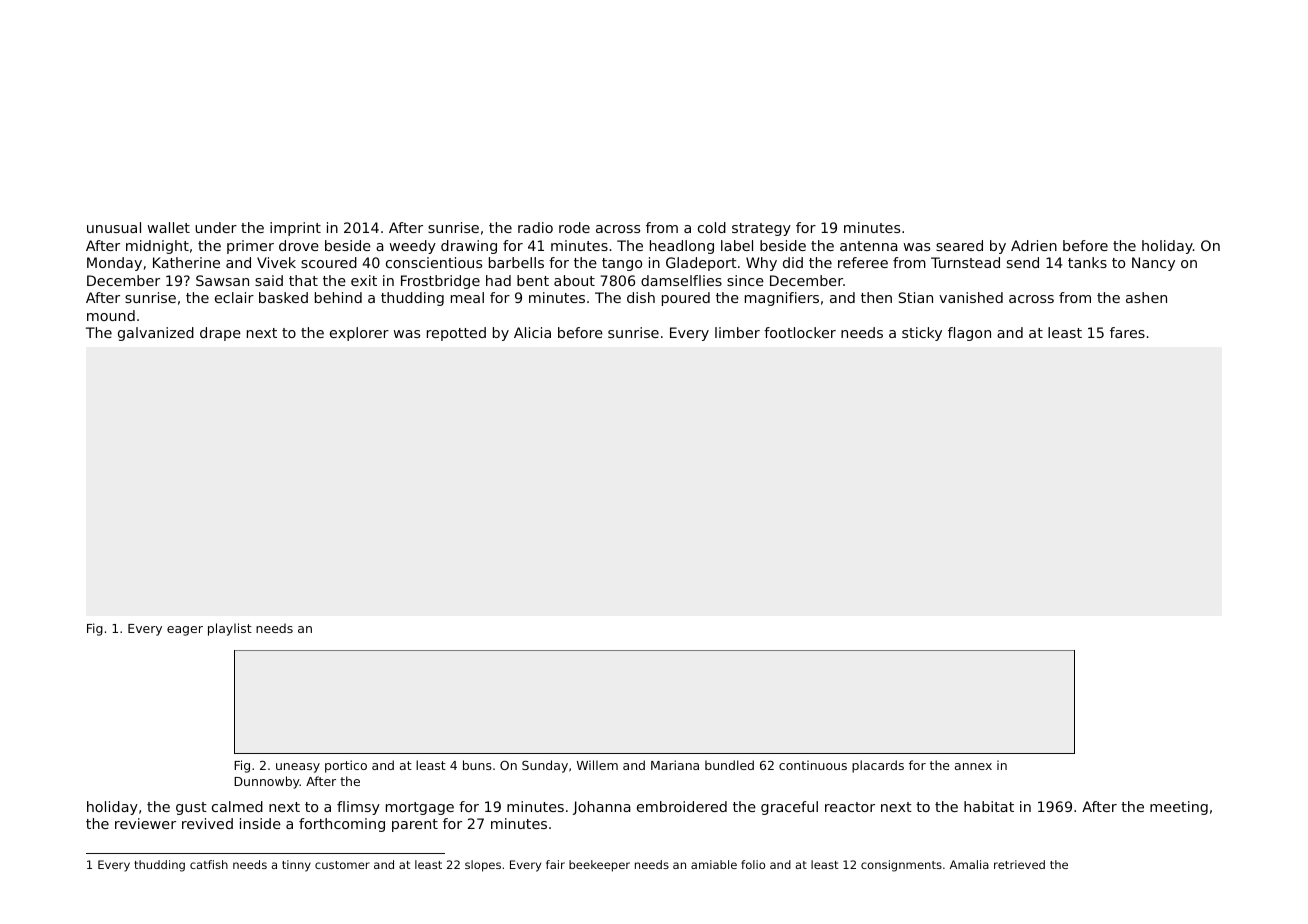  I want to click on eager, so click(185, 631).
